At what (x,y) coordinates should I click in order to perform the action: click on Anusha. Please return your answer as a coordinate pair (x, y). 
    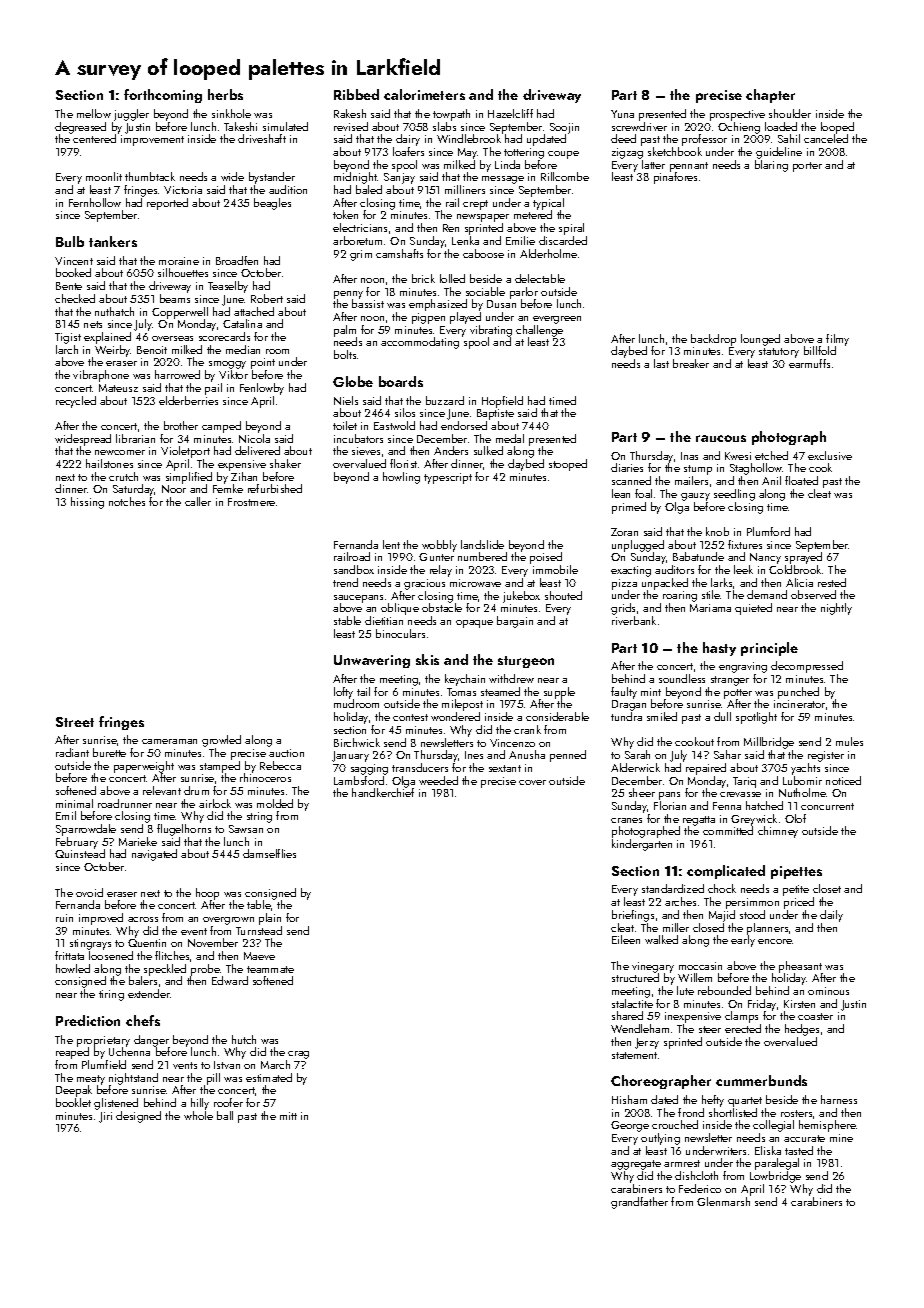
    Looking at the image, I should click on (527, 754).
